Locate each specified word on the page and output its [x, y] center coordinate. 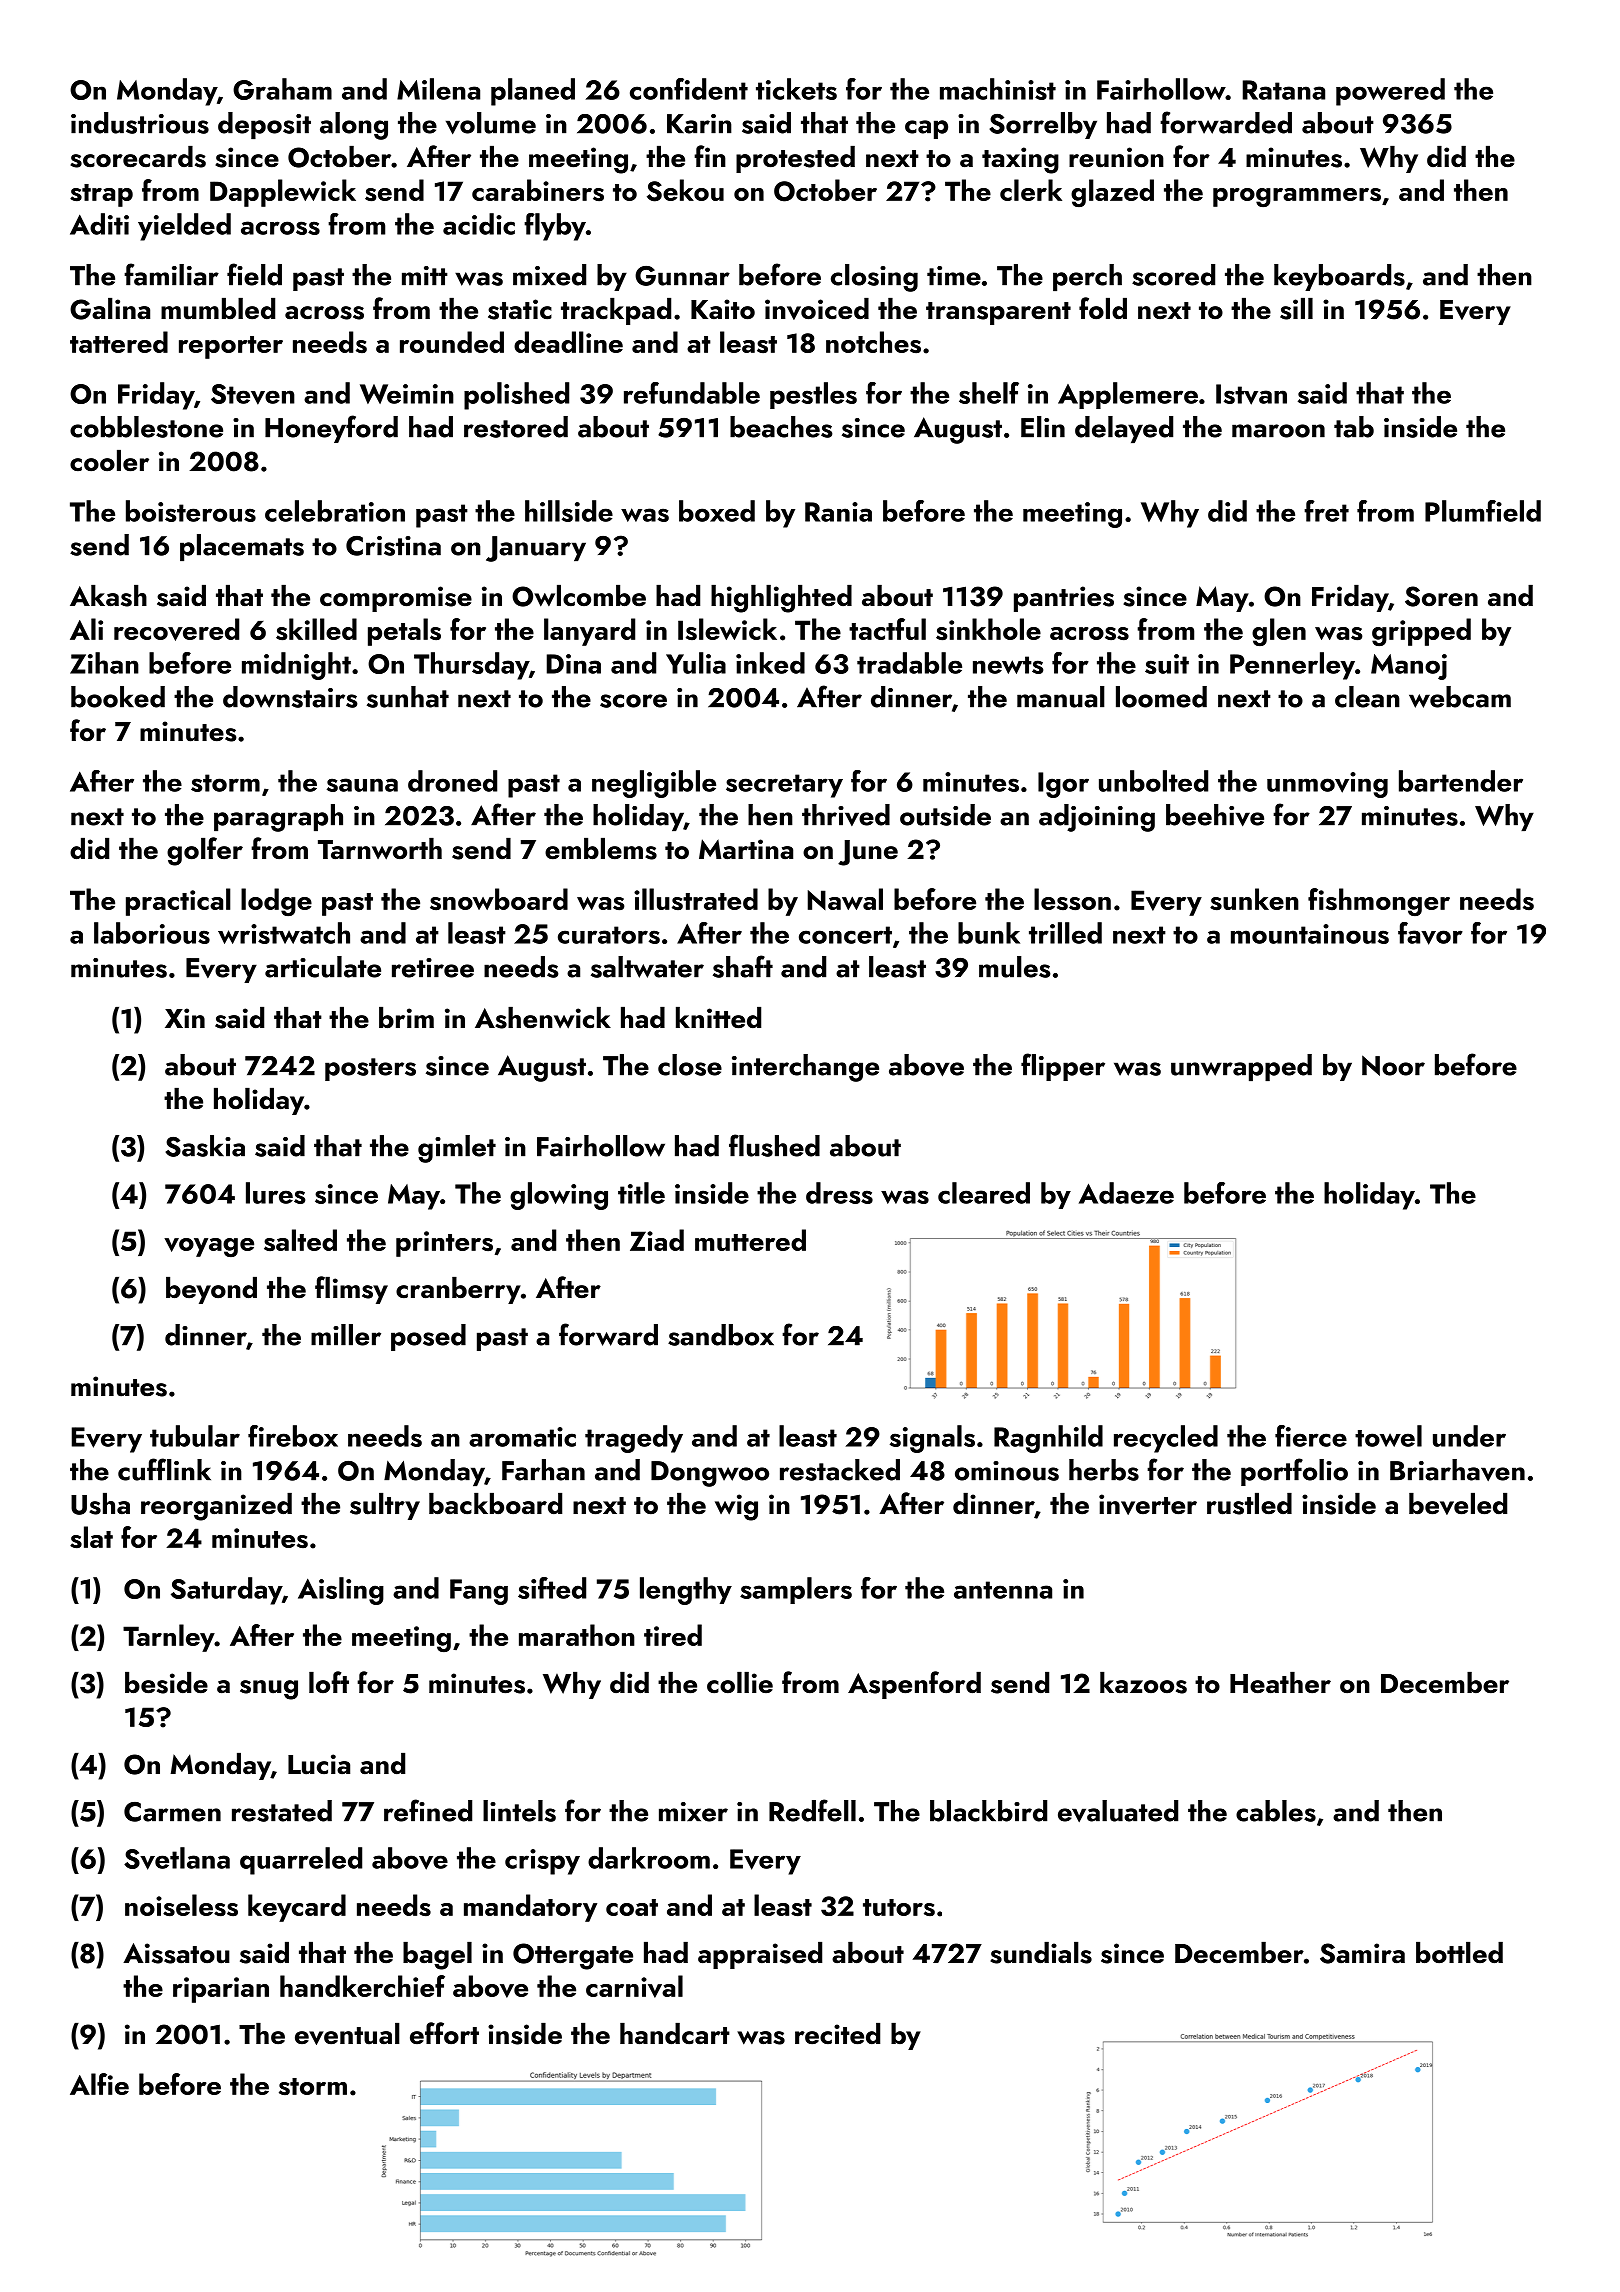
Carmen [172, 1812]
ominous [1007, 1471]
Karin [699, 124]
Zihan [104, 663]
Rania [838, 512]
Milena [438, 89]
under [1469, 1436]
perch [1087, 277]
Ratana [1284, 90]
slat [91, 1537]
